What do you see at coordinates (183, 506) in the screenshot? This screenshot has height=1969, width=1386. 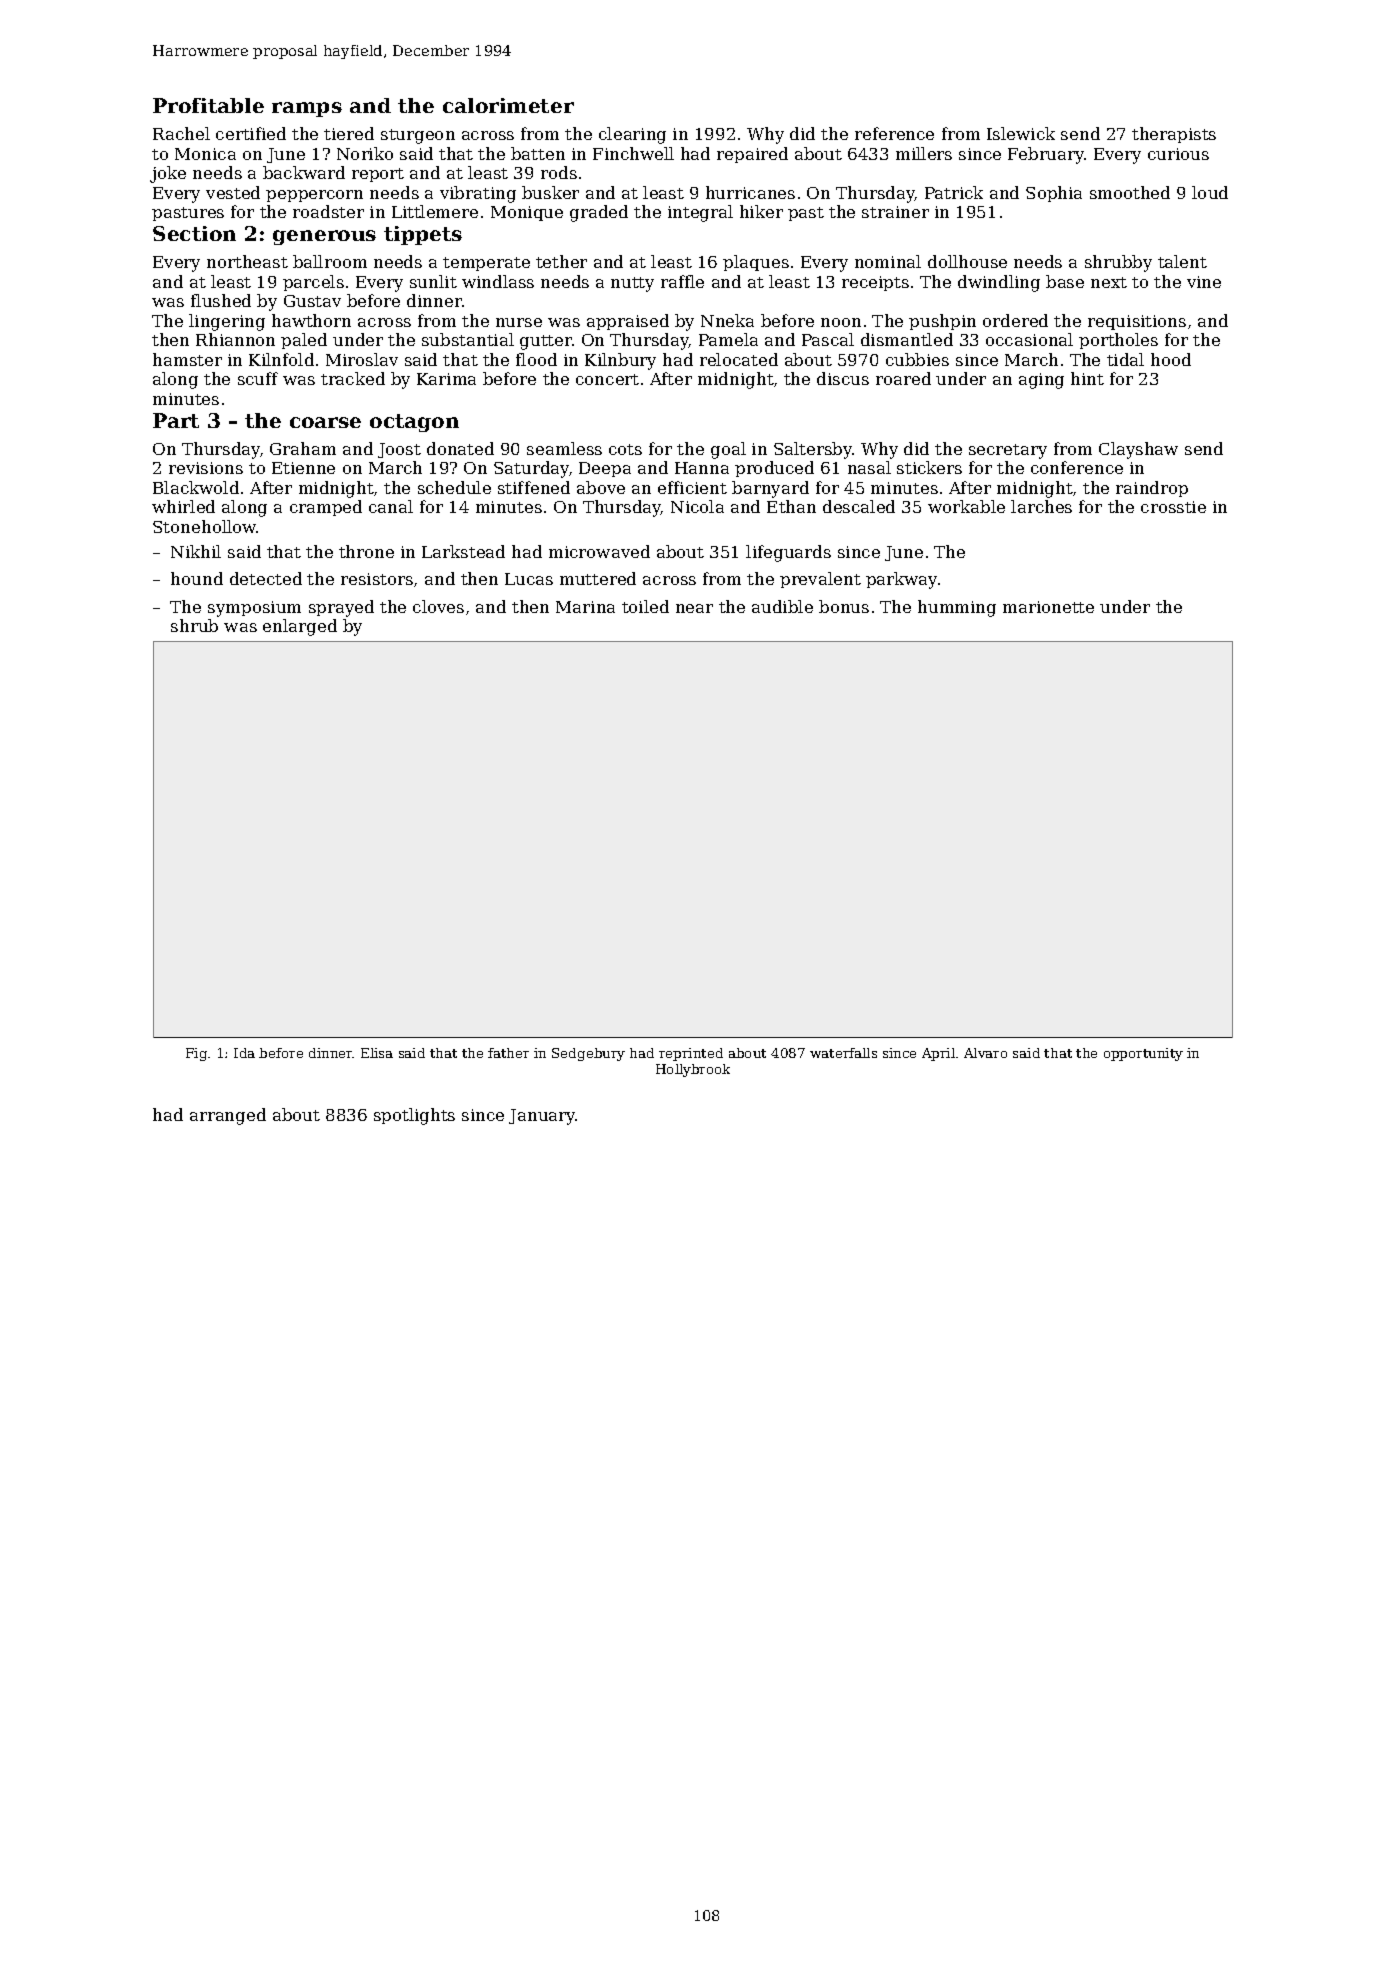 I see `whirled` at bounding box center [183, 506].
